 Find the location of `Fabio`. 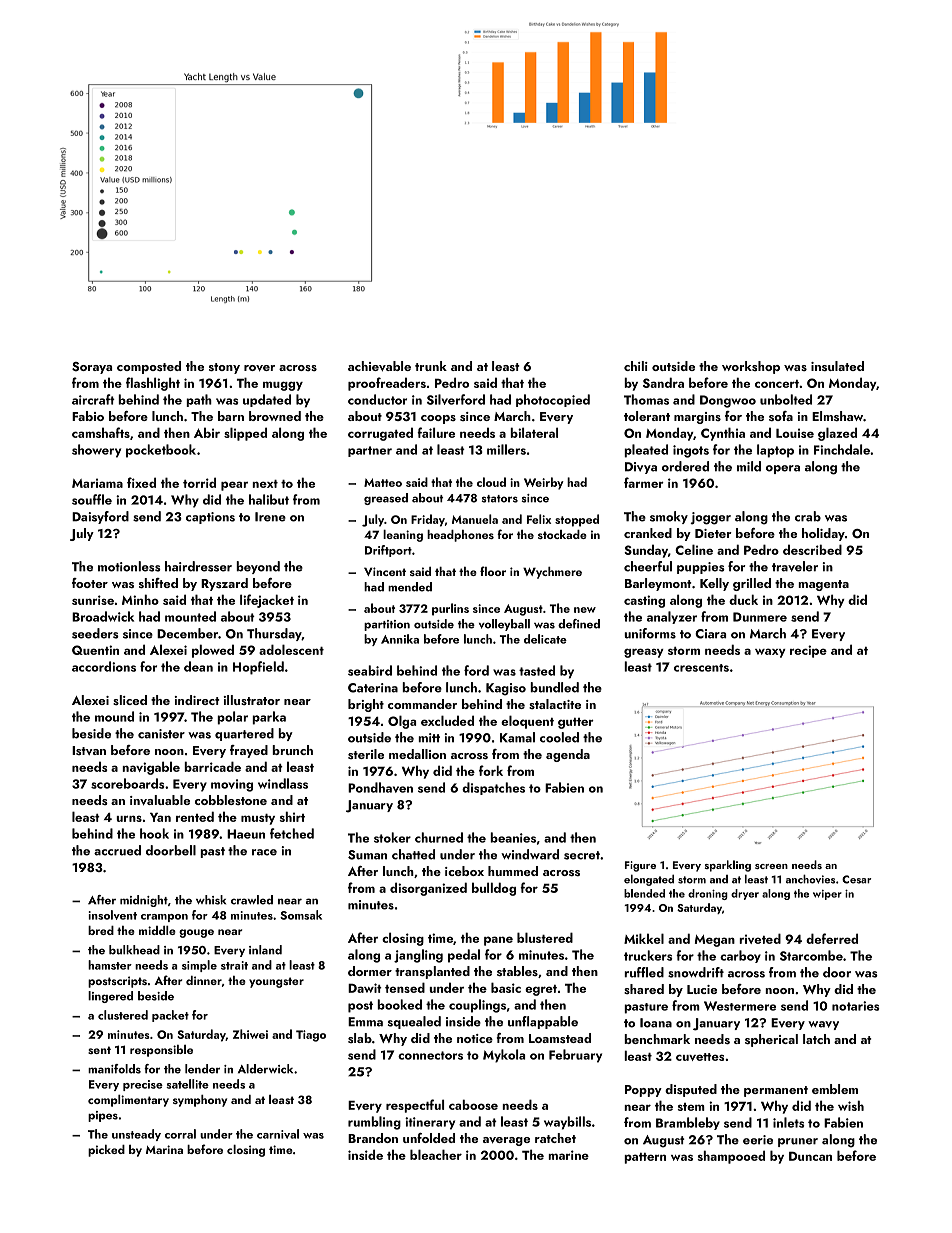

Fabio is located at coordinates (88, 416).
